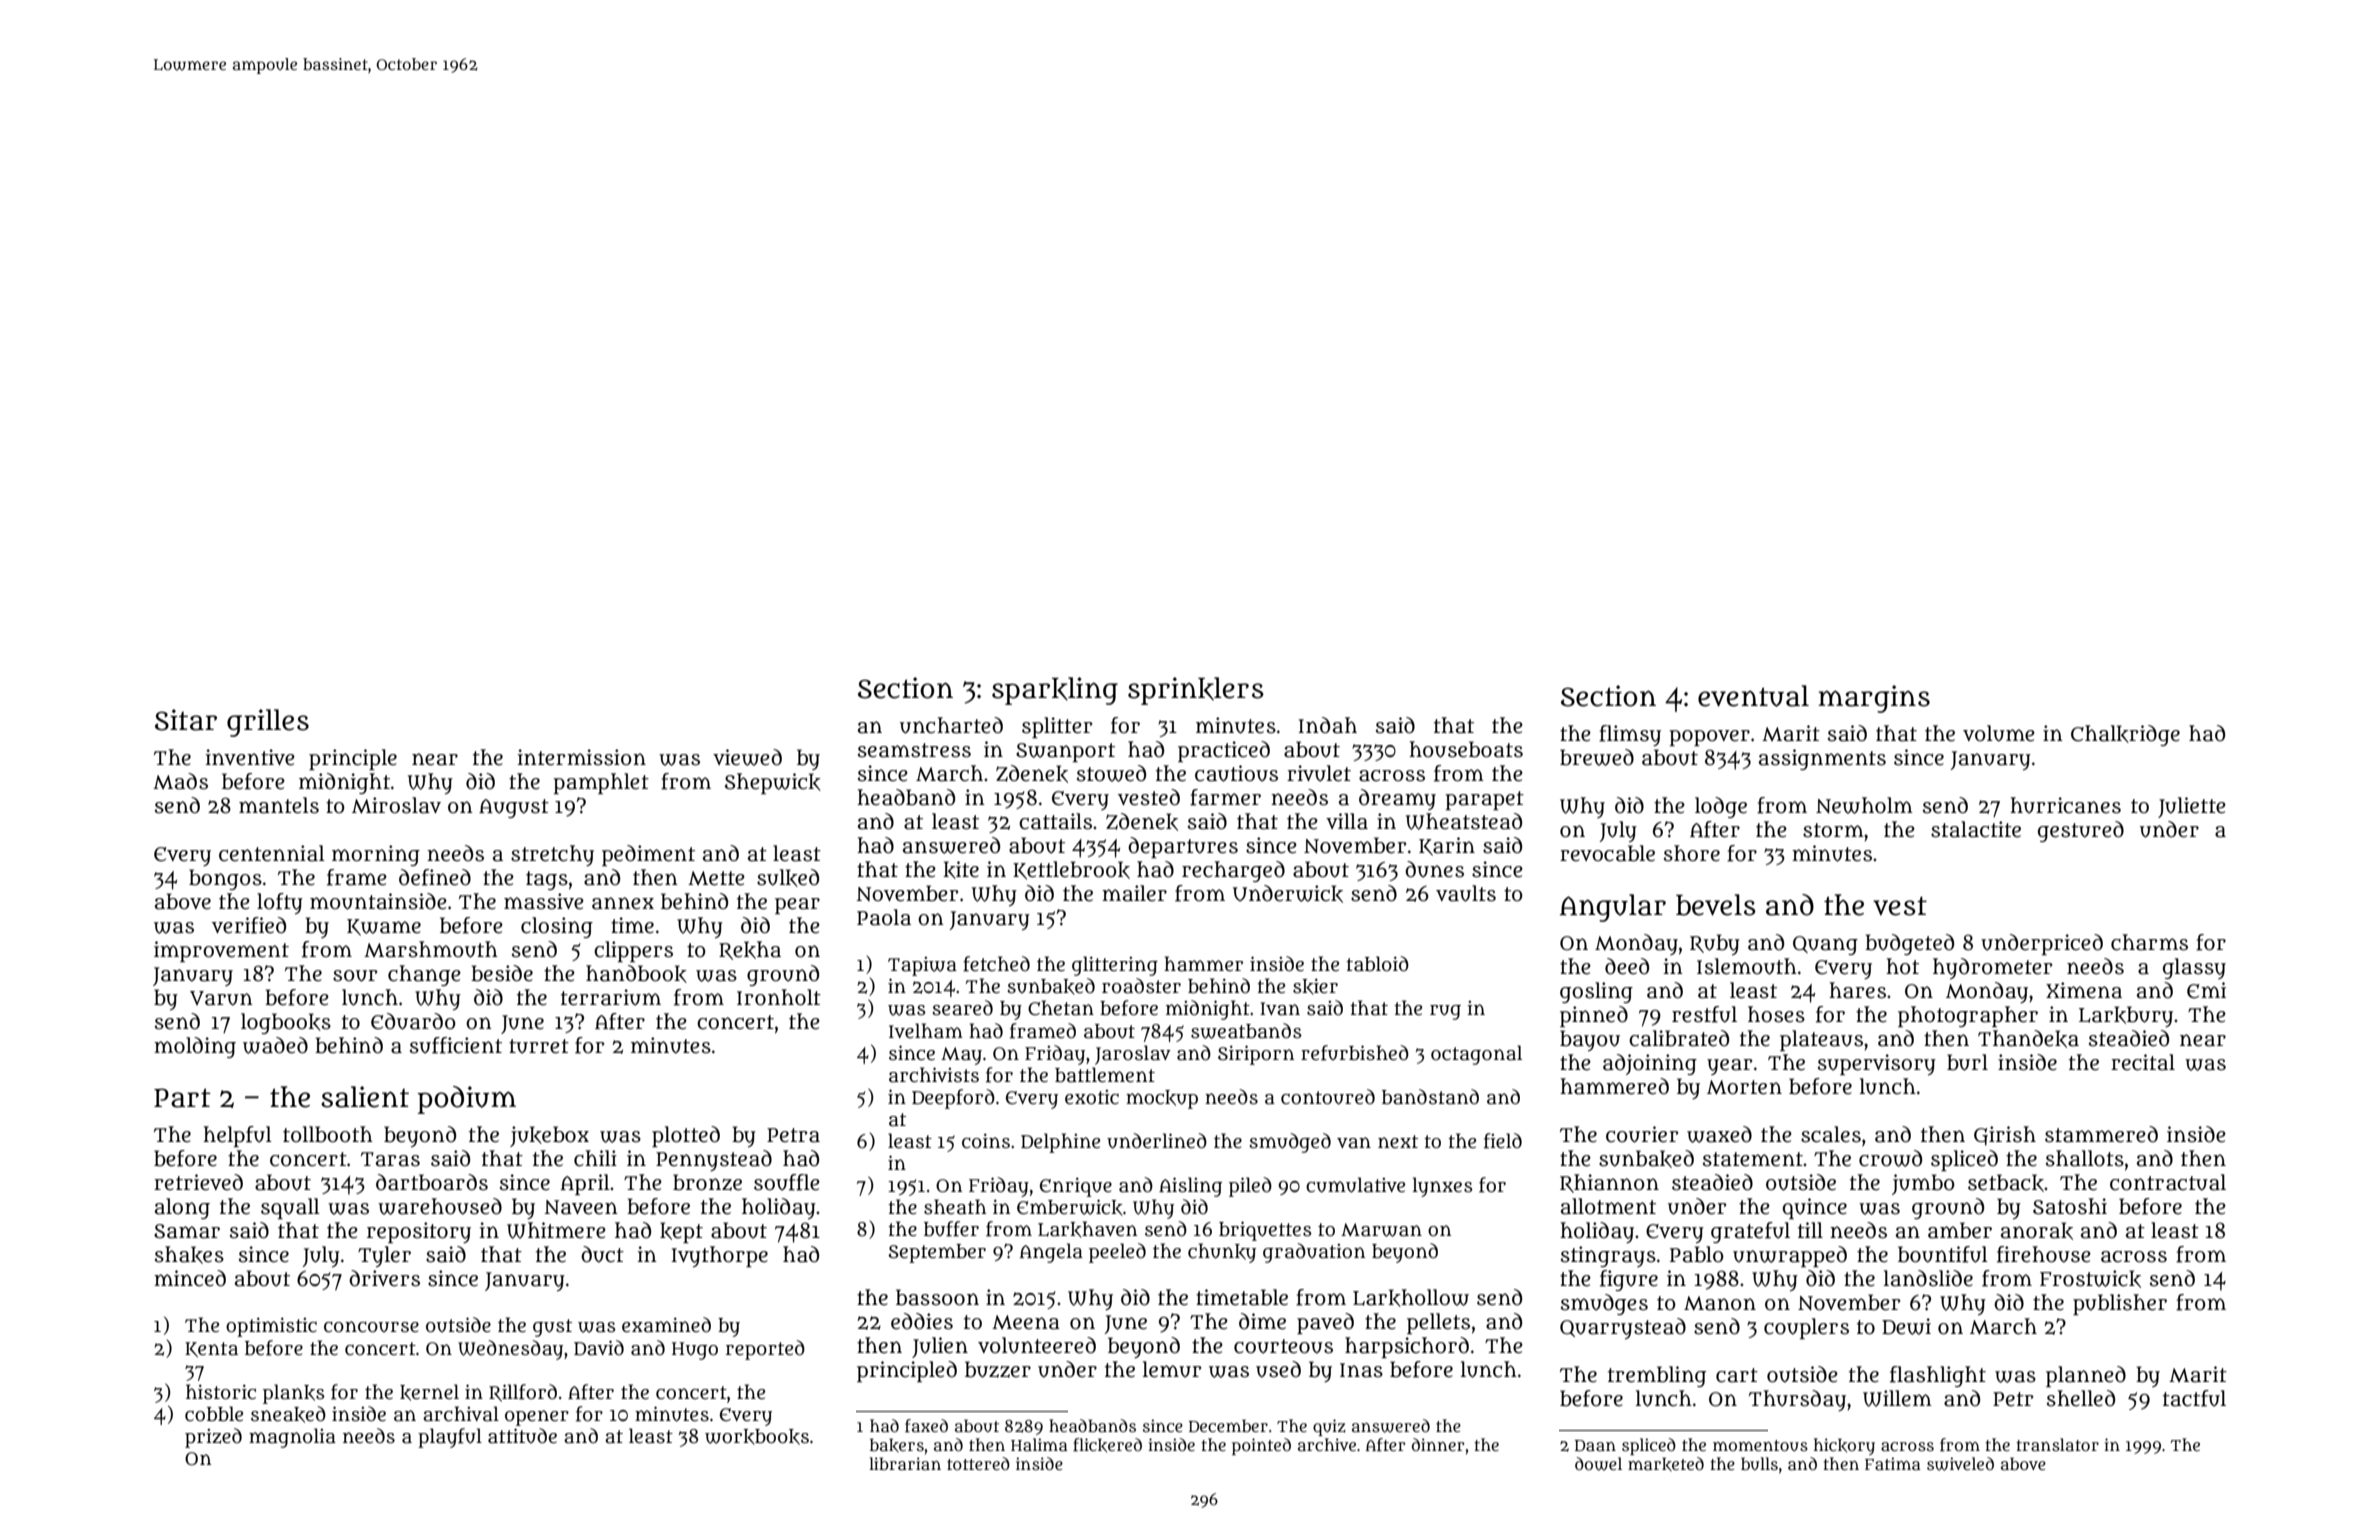 This screenshot has width=2380, height=1540. What do you see at coordinates (390, 1159) in the screenshot?
I see `Taras` at bounding box center [390, 1159].
